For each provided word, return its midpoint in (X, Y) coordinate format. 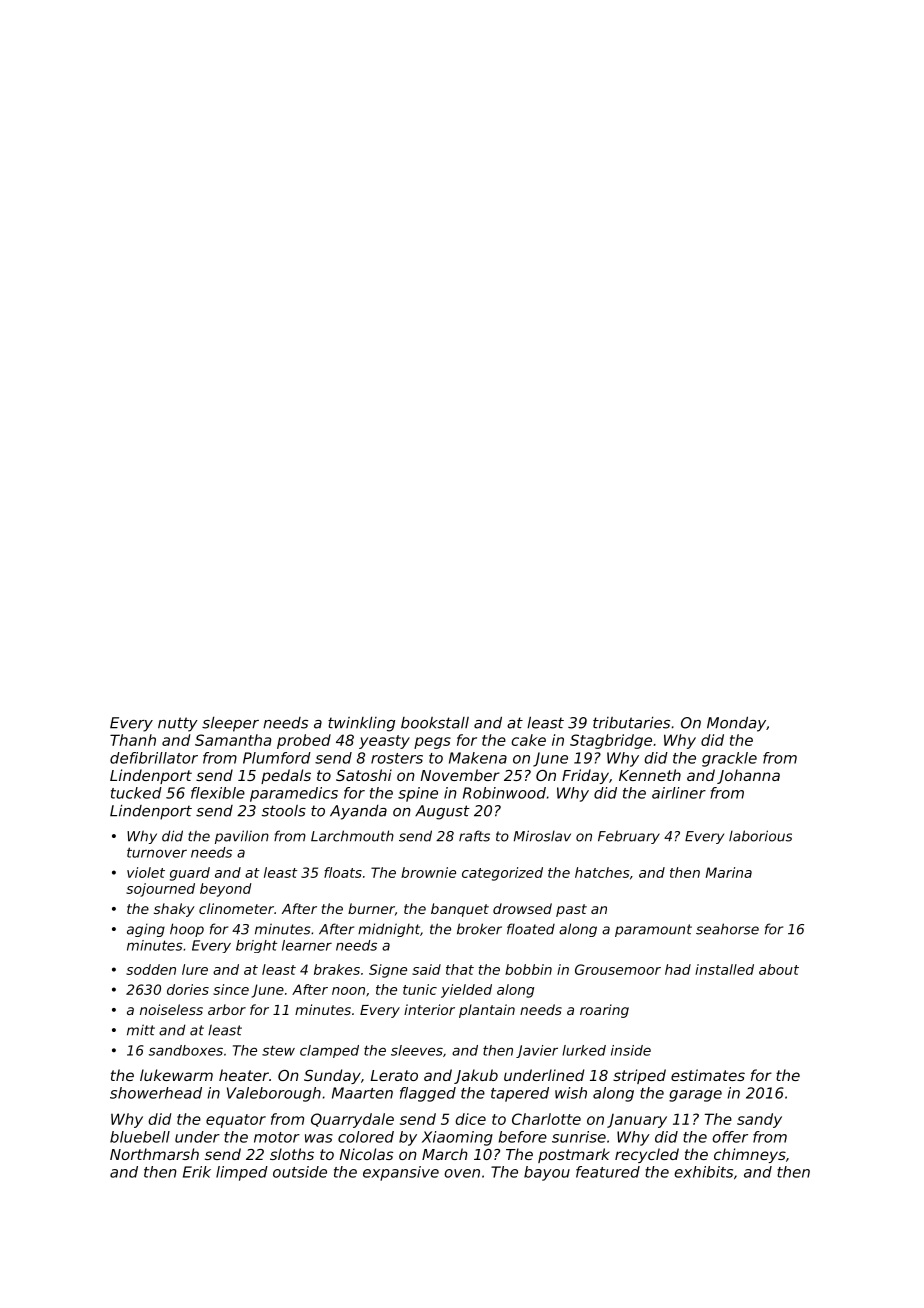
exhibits (703, 1172)
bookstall (435, 723)
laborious (760, 836)
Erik (197, 1172)
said (426, 969)
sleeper (230, 724)
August (442, 812)
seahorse (727, 929)
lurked (584, 1050)
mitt (141, 1030)
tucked (136, 793)
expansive (401, 1173)
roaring (604, 1011)
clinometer (236, 908)
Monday (736, 724)
